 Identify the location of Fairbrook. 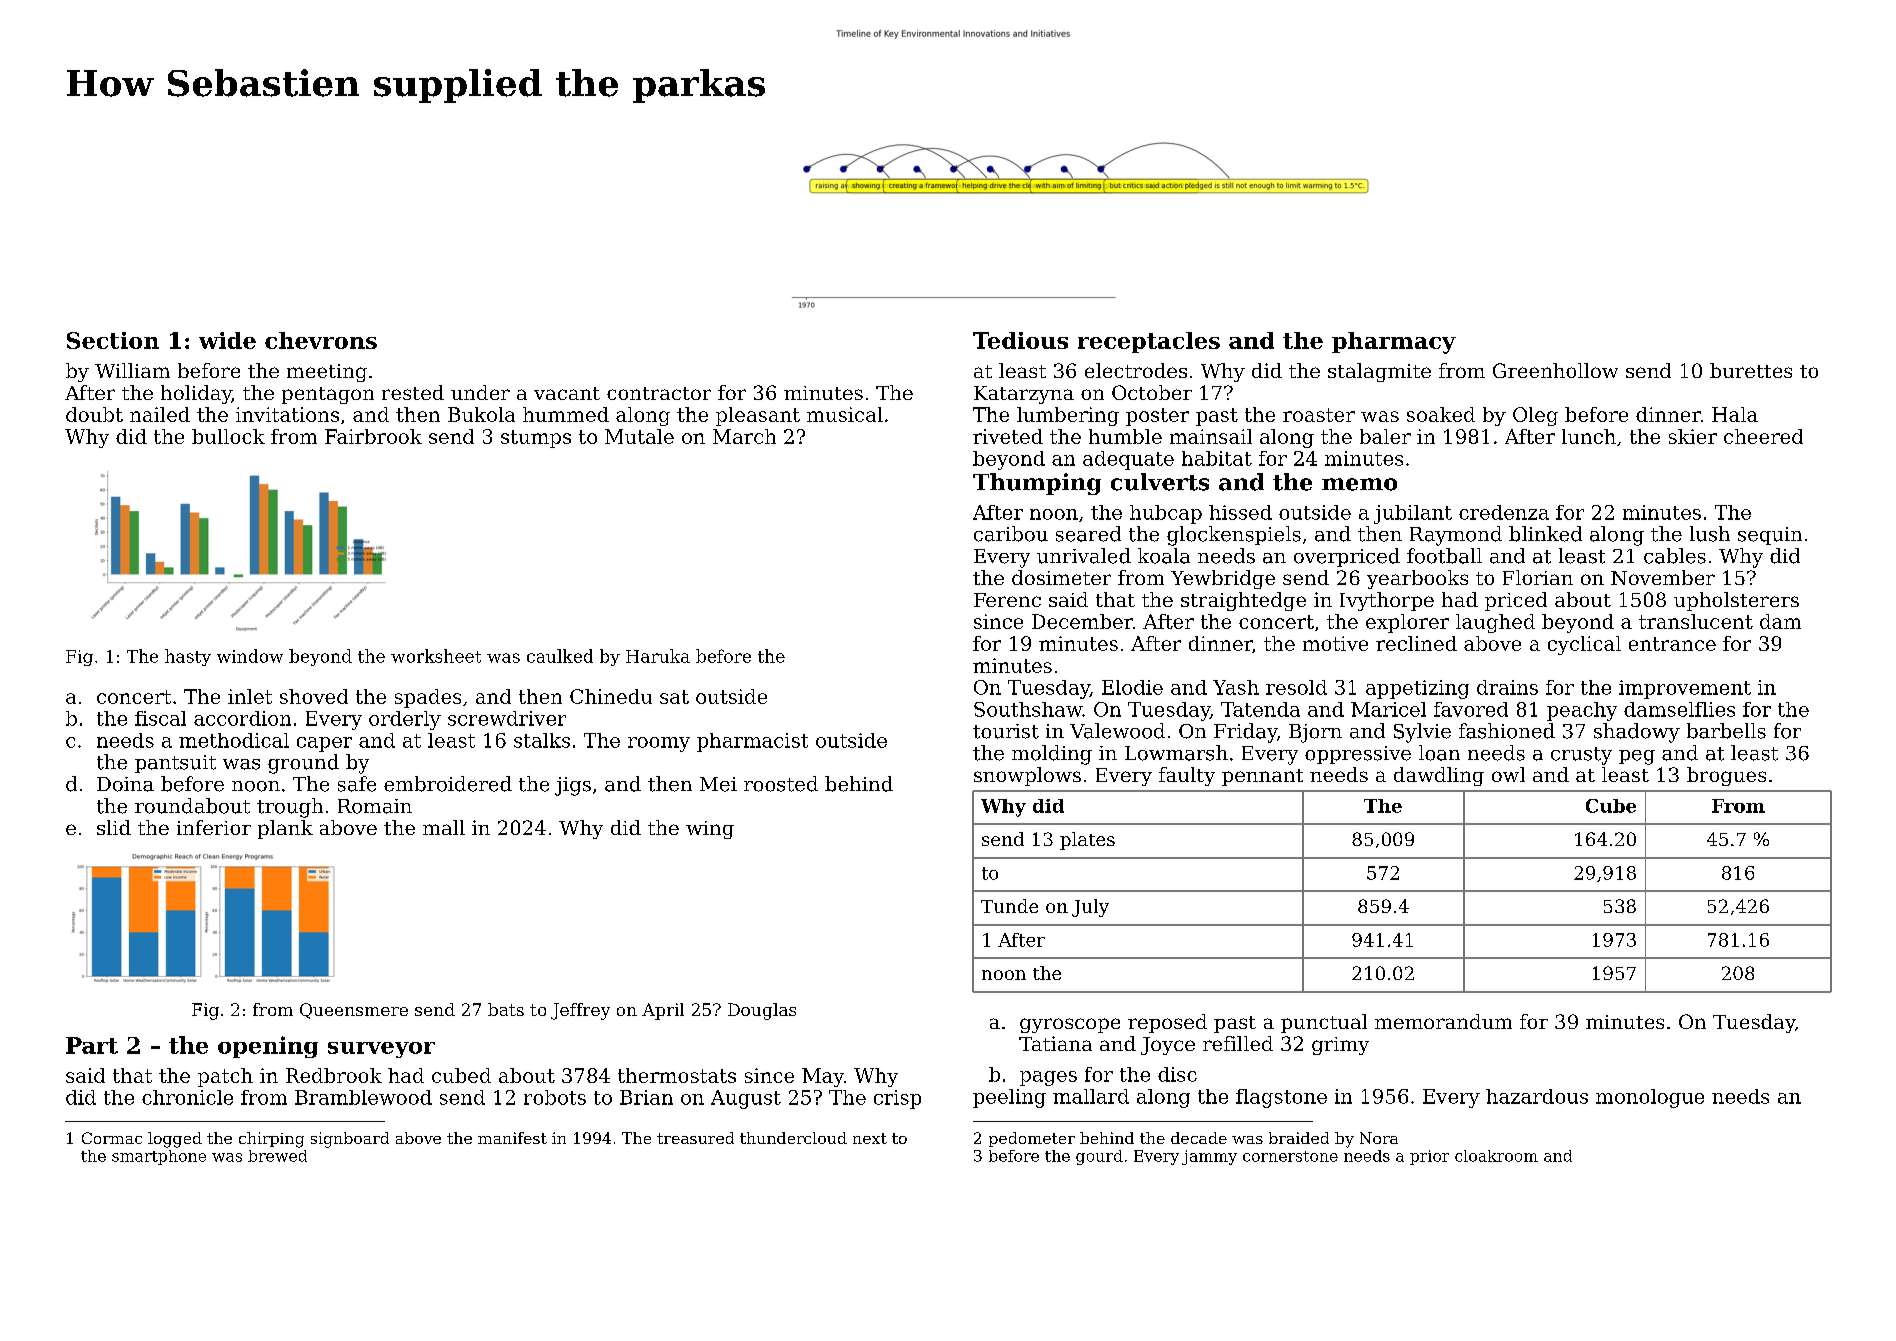
(373, 436).
